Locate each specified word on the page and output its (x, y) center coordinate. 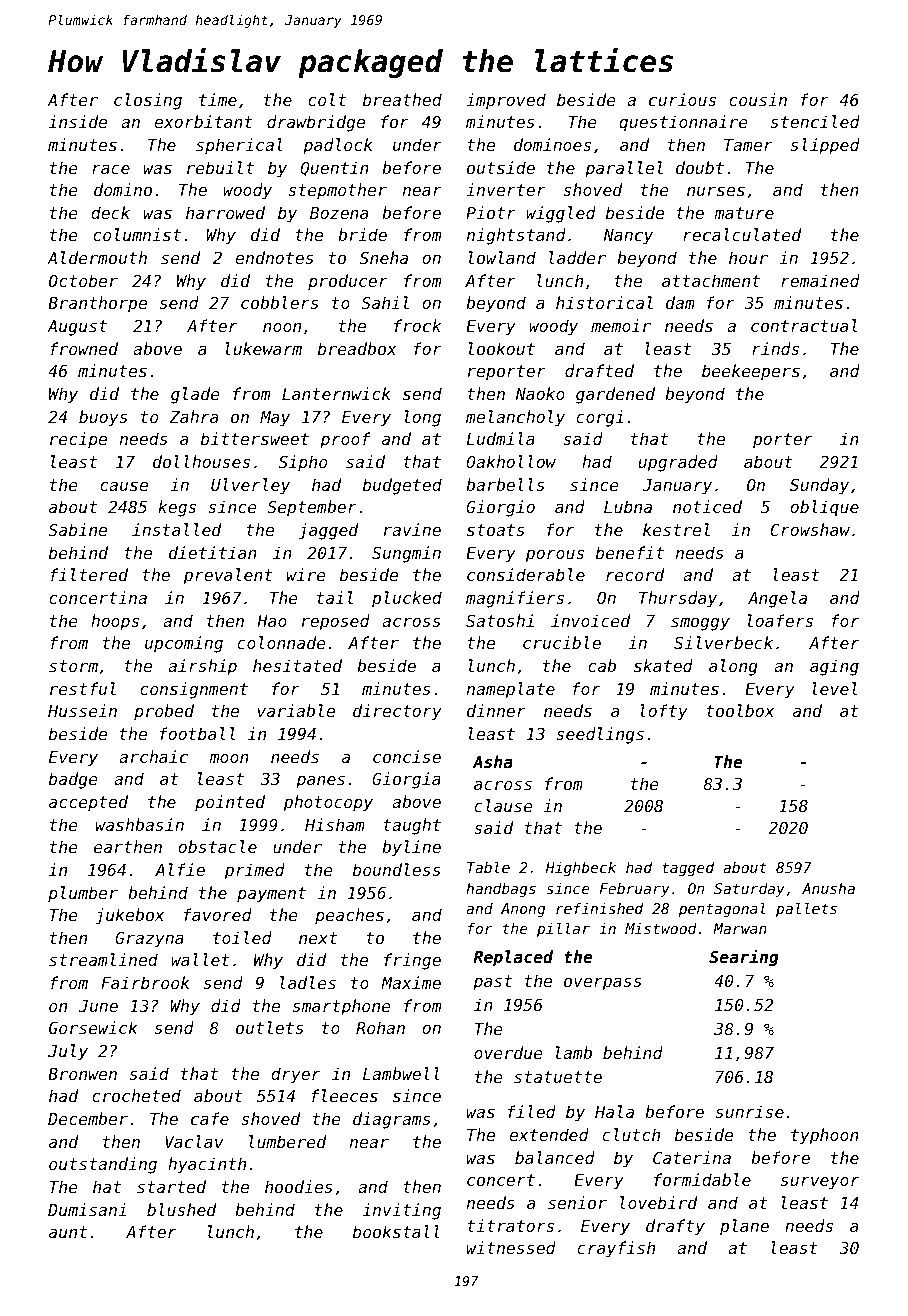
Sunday (819, 486)
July (68, 1052)
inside (78, 121)
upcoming (184, 644)
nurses (716, 191)
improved (506, 101)
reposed (336, 622)
